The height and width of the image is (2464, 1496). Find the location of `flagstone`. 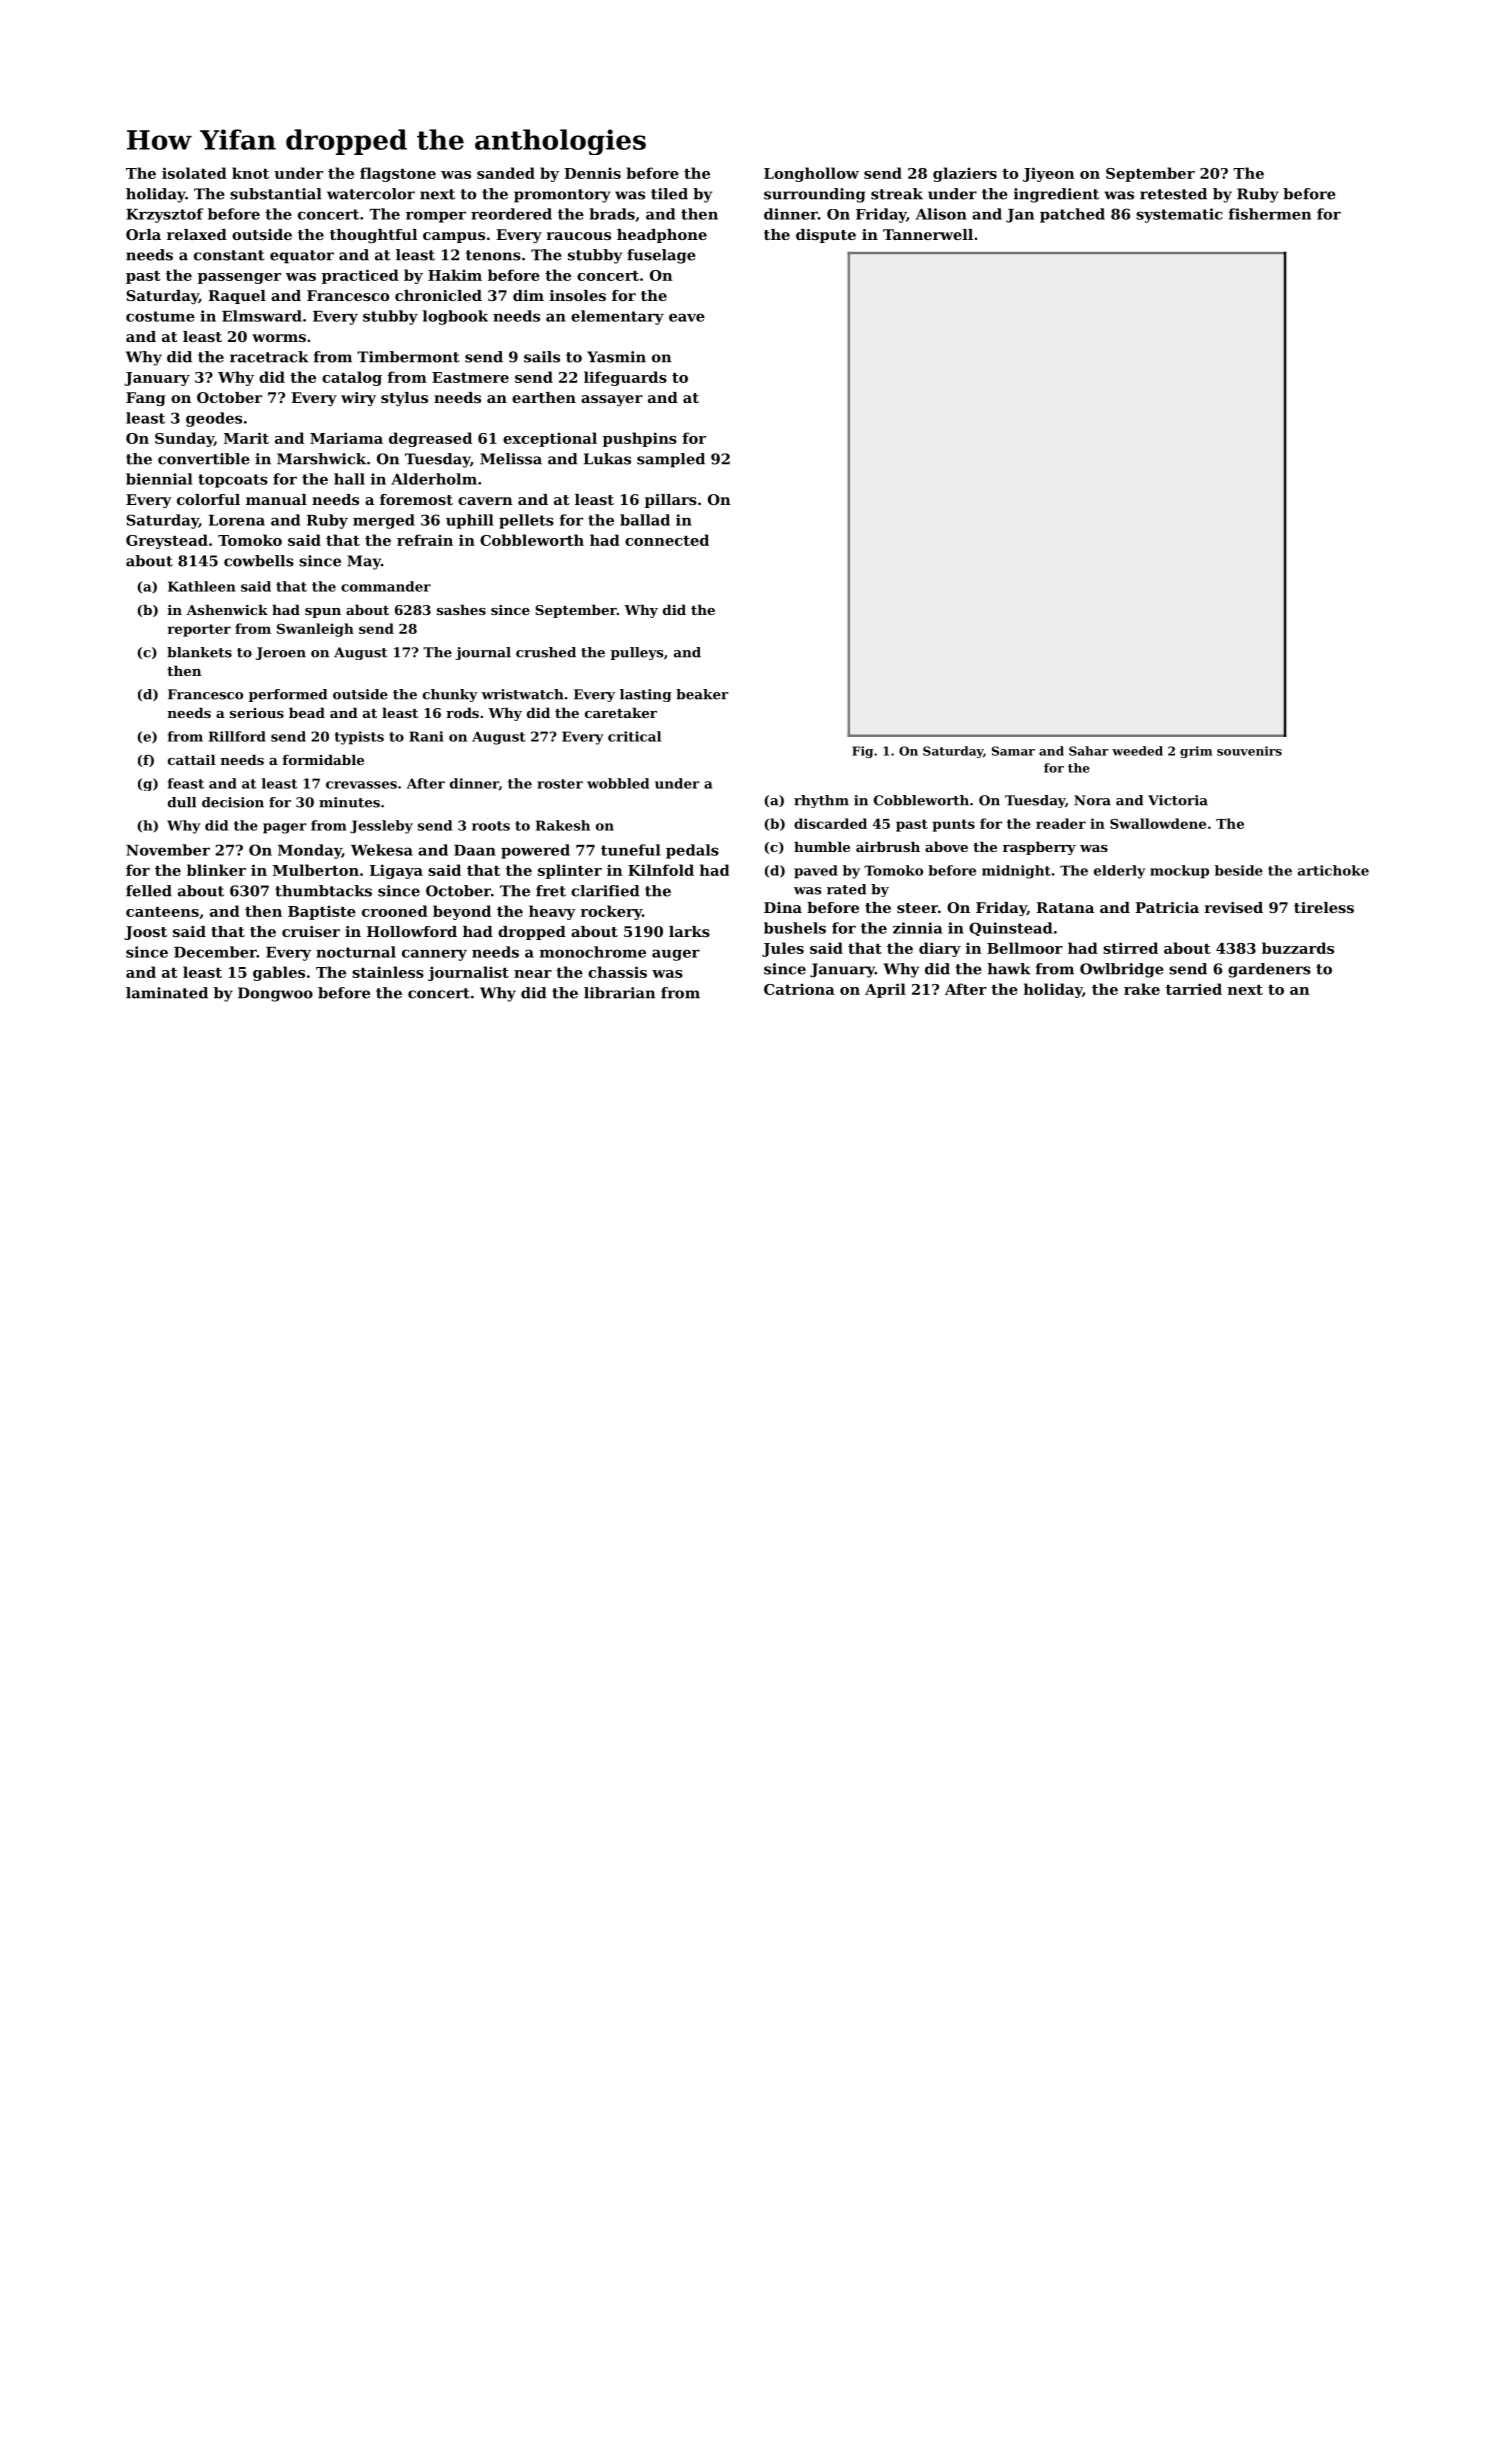

flagstone is located at coordinates (398, 174).
